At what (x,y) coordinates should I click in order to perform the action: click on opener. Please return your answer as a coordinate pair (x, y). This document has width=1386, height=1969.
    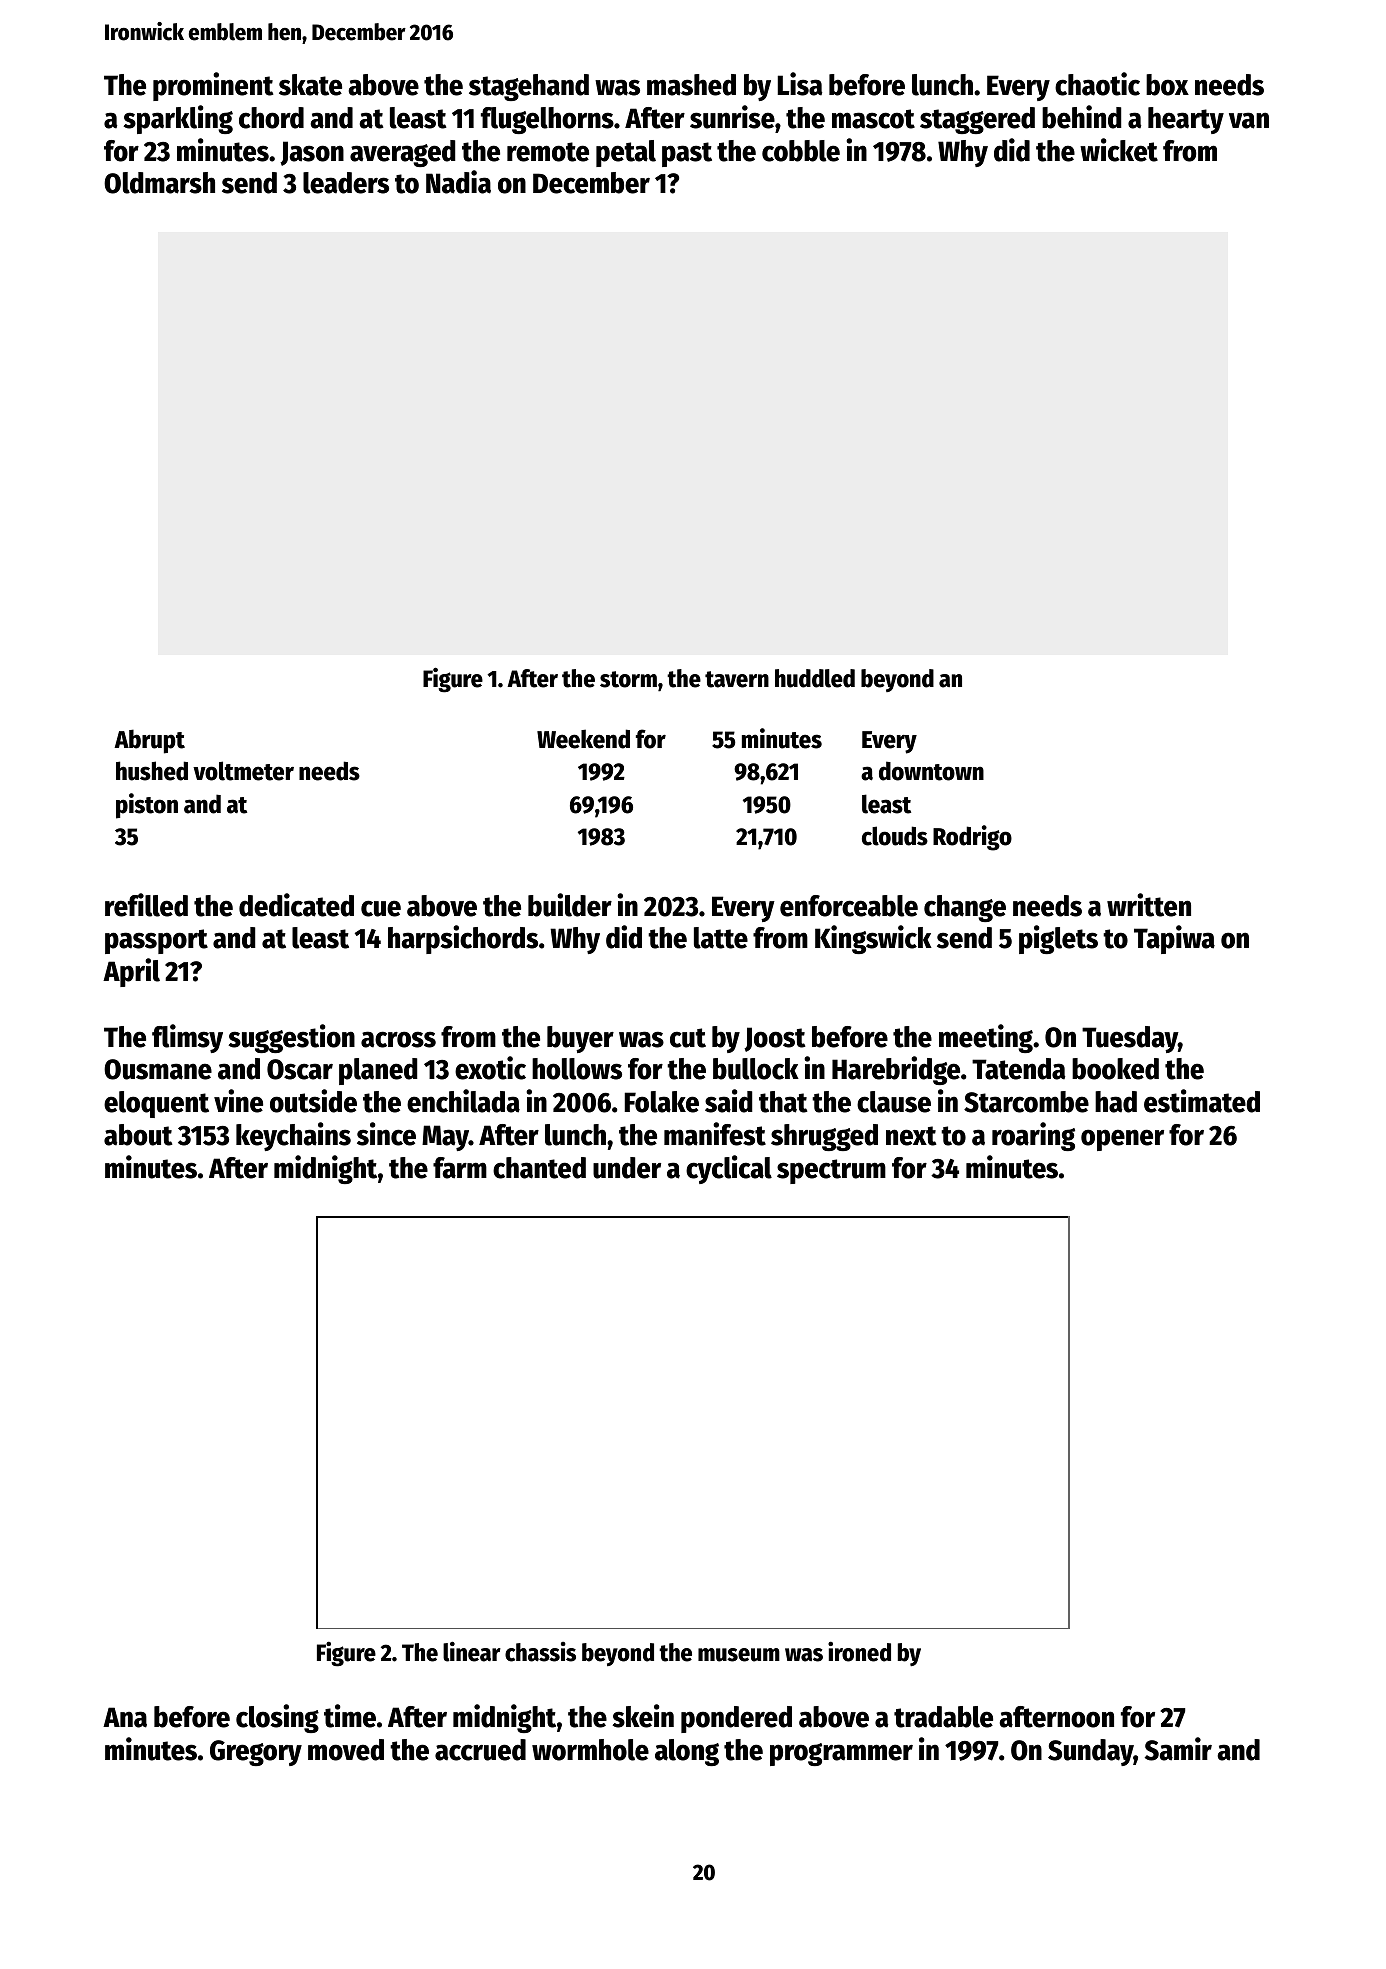
    Looking at the image, I should click on (1122, 1140).
